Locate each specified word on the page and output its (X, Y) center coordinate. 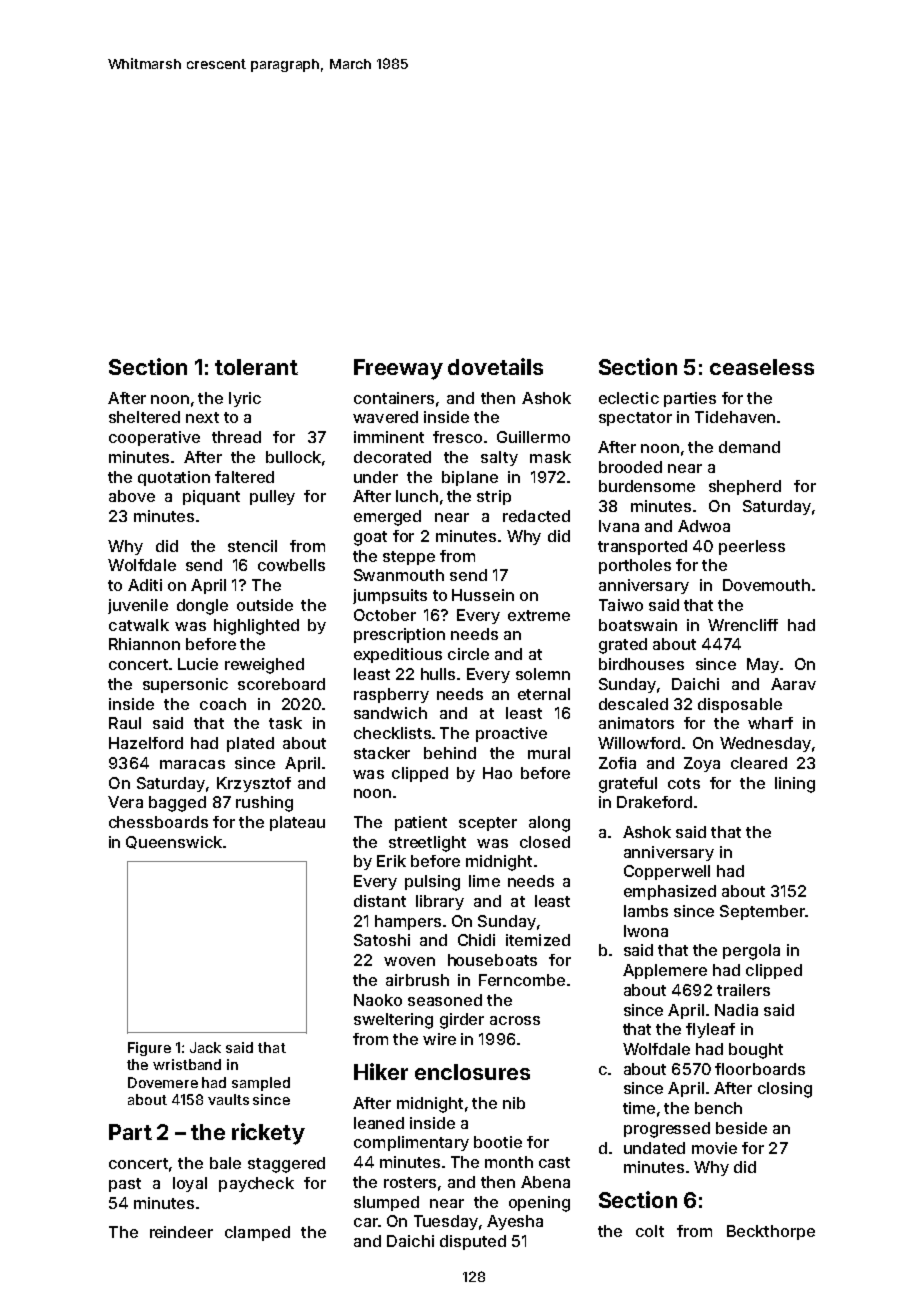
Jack (205, 1047)
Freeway (398, 369)
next (202, 417)
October (385, 615)
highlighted (256, 627)
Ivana (619, 526)
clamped (257, 1233)
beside (741, 1128)
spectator (635, 419)
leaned (379, 1123)
